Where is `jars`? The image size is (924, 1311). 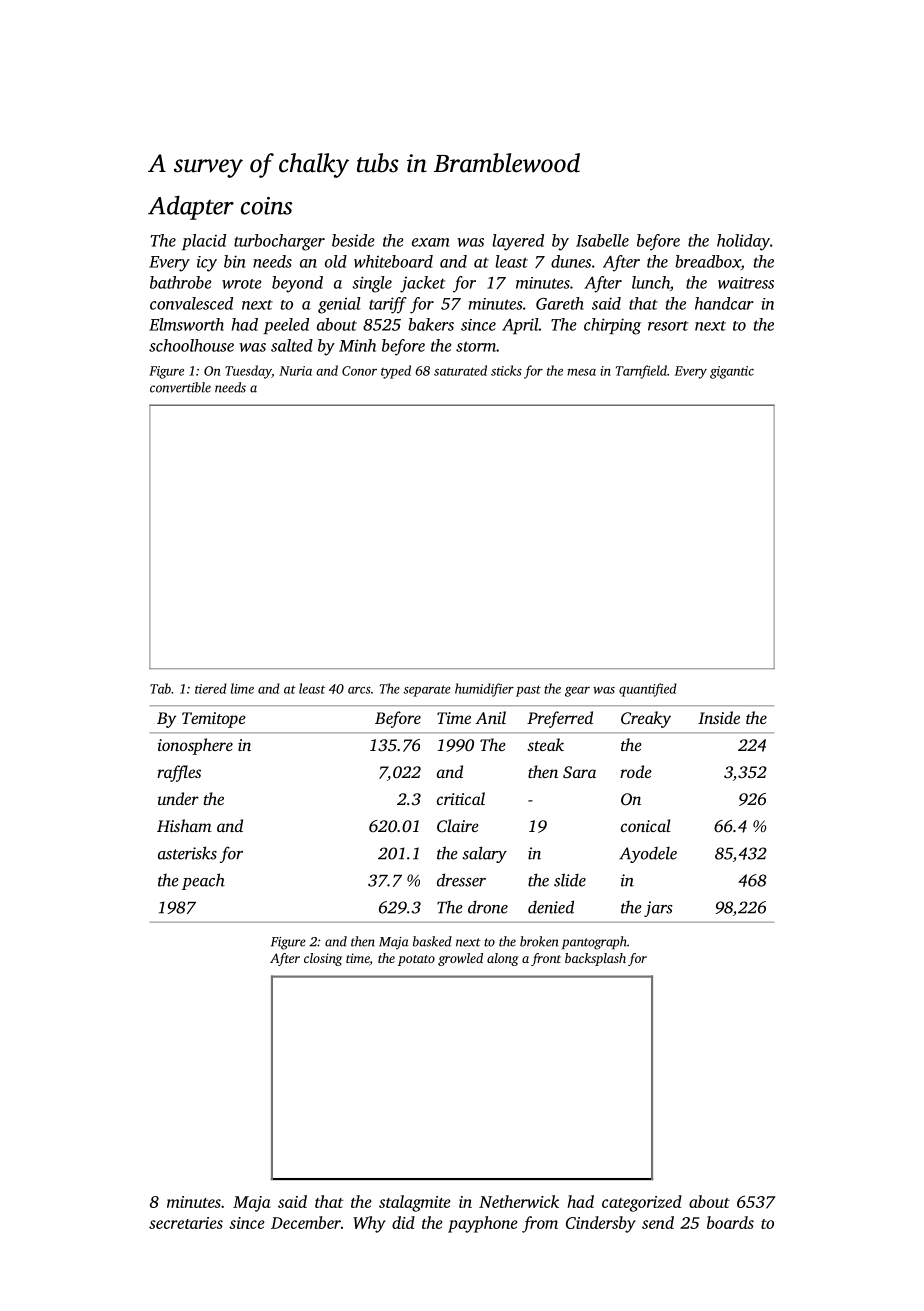 jars is located at coordinates (658, 909).
